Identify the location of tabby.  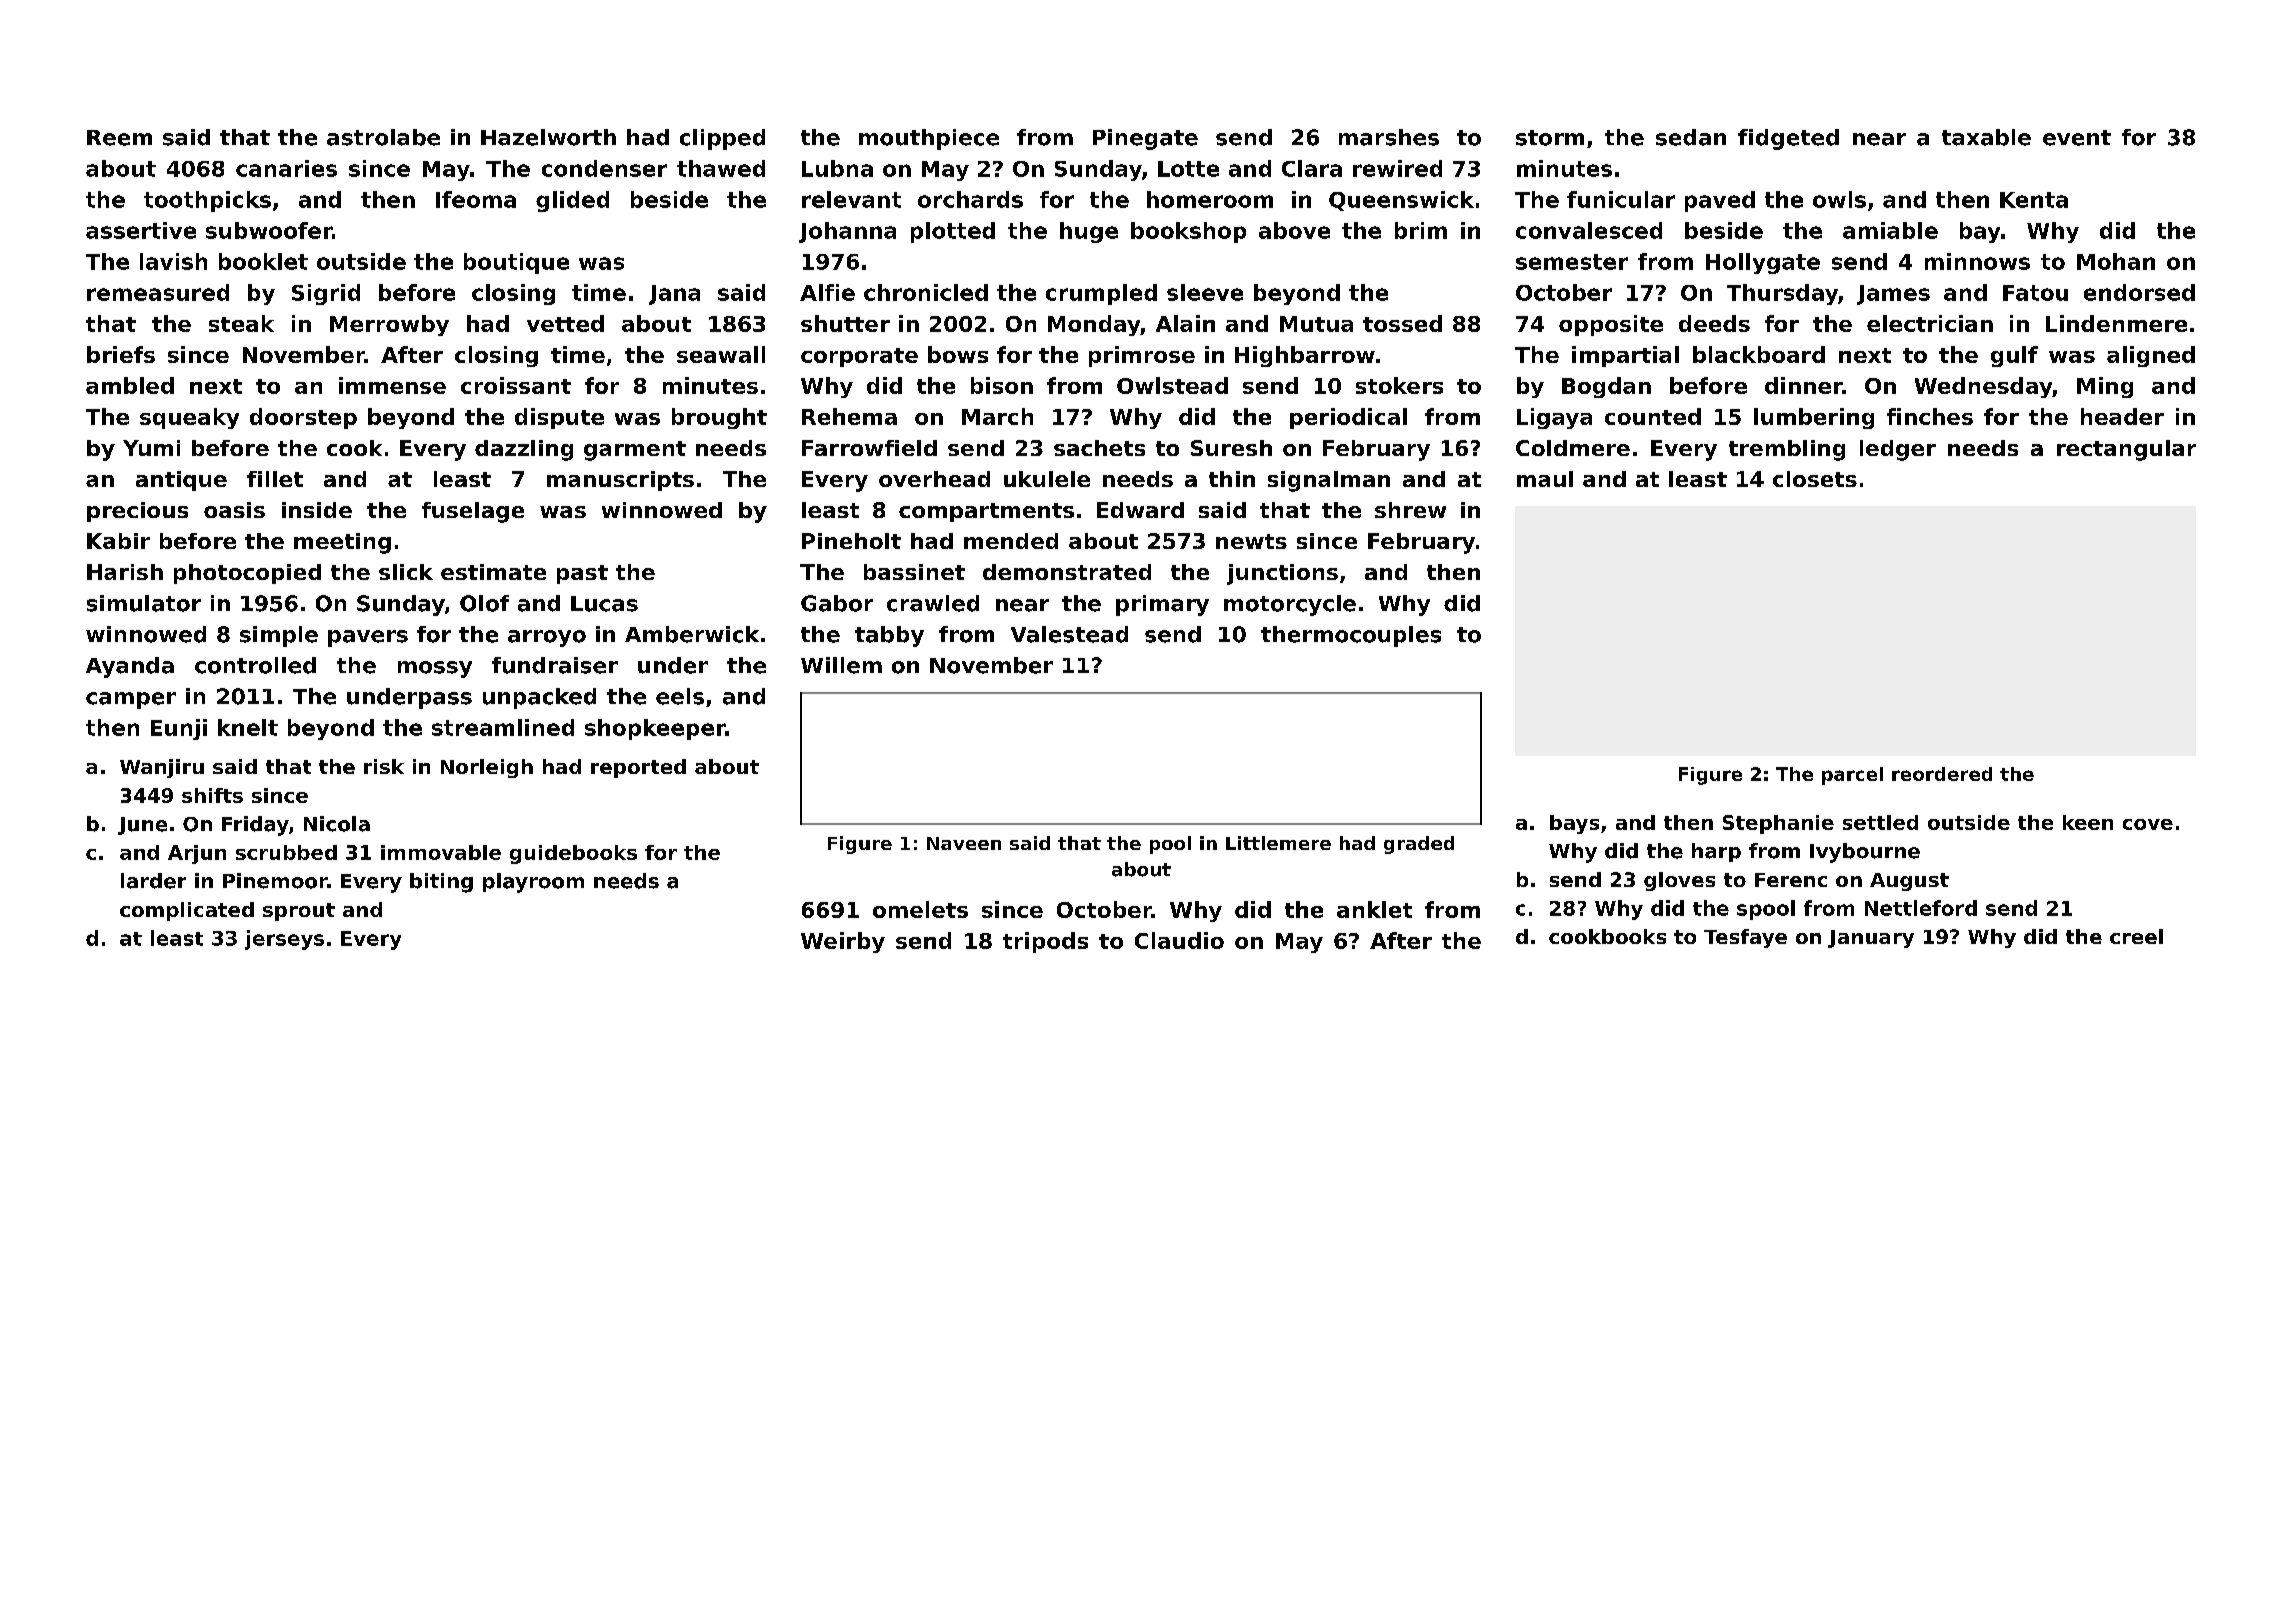
(889, 636).
